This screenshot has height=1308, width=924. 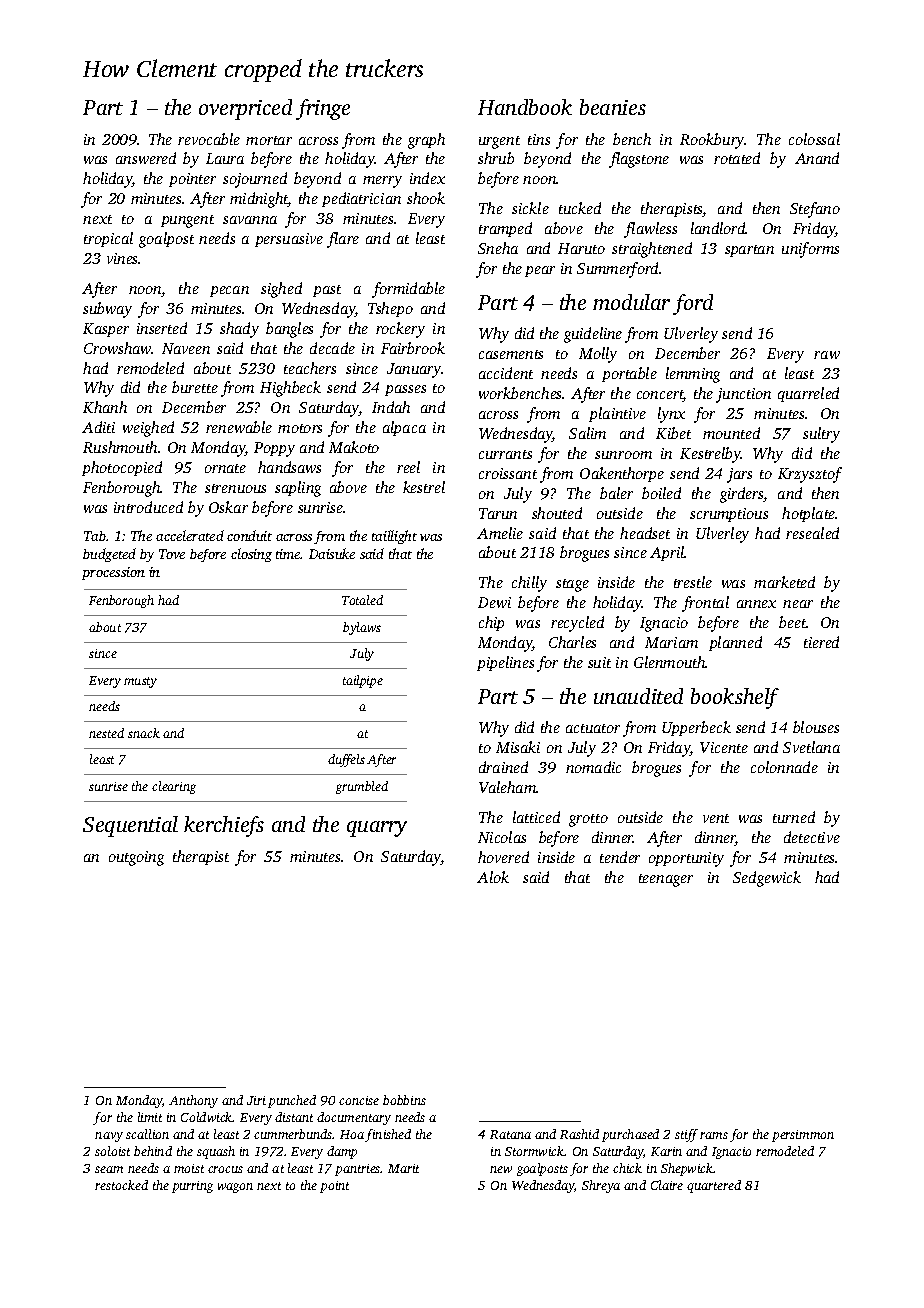 I want to click on currants, so click(x=505, y=454).
